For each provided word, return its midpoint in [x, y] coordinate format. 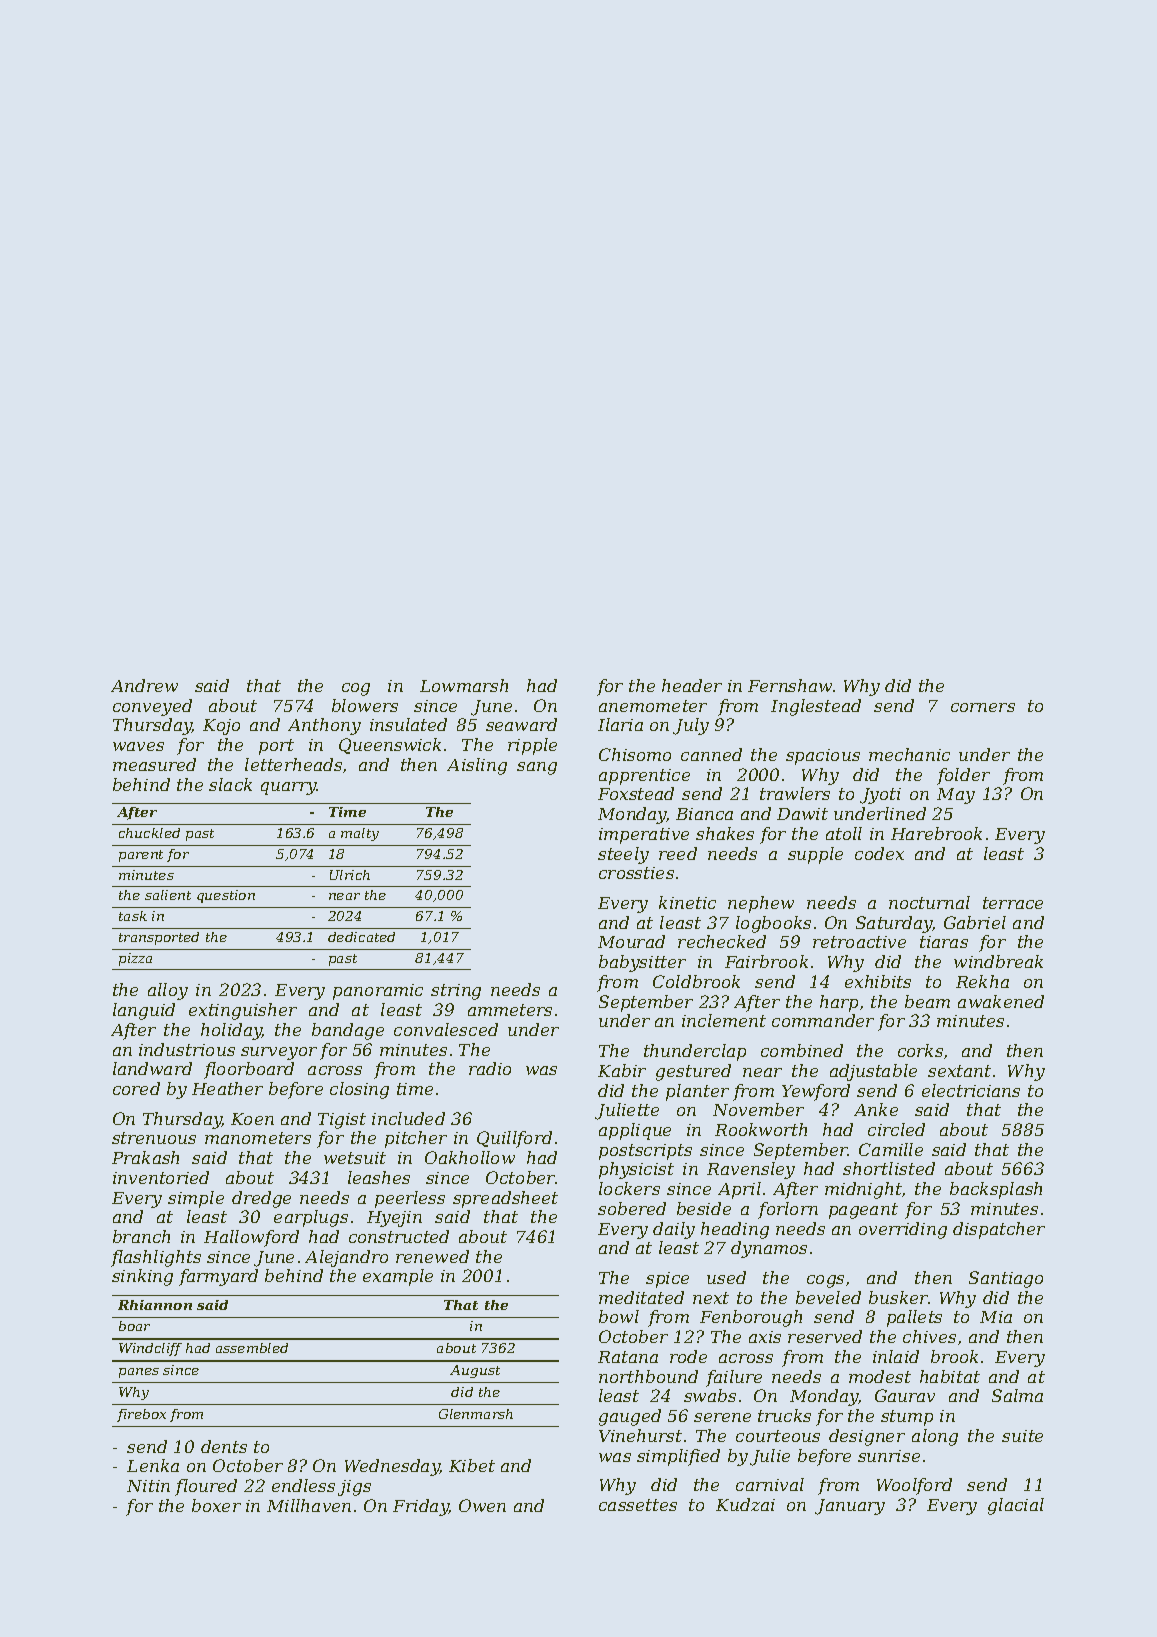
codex [879, 853]
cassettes [638, 1505]
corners [983, 707]
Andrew [144, 685]
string [456, 992]
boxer [216, 1505]
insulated [408, 724]
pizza [135, 959]
